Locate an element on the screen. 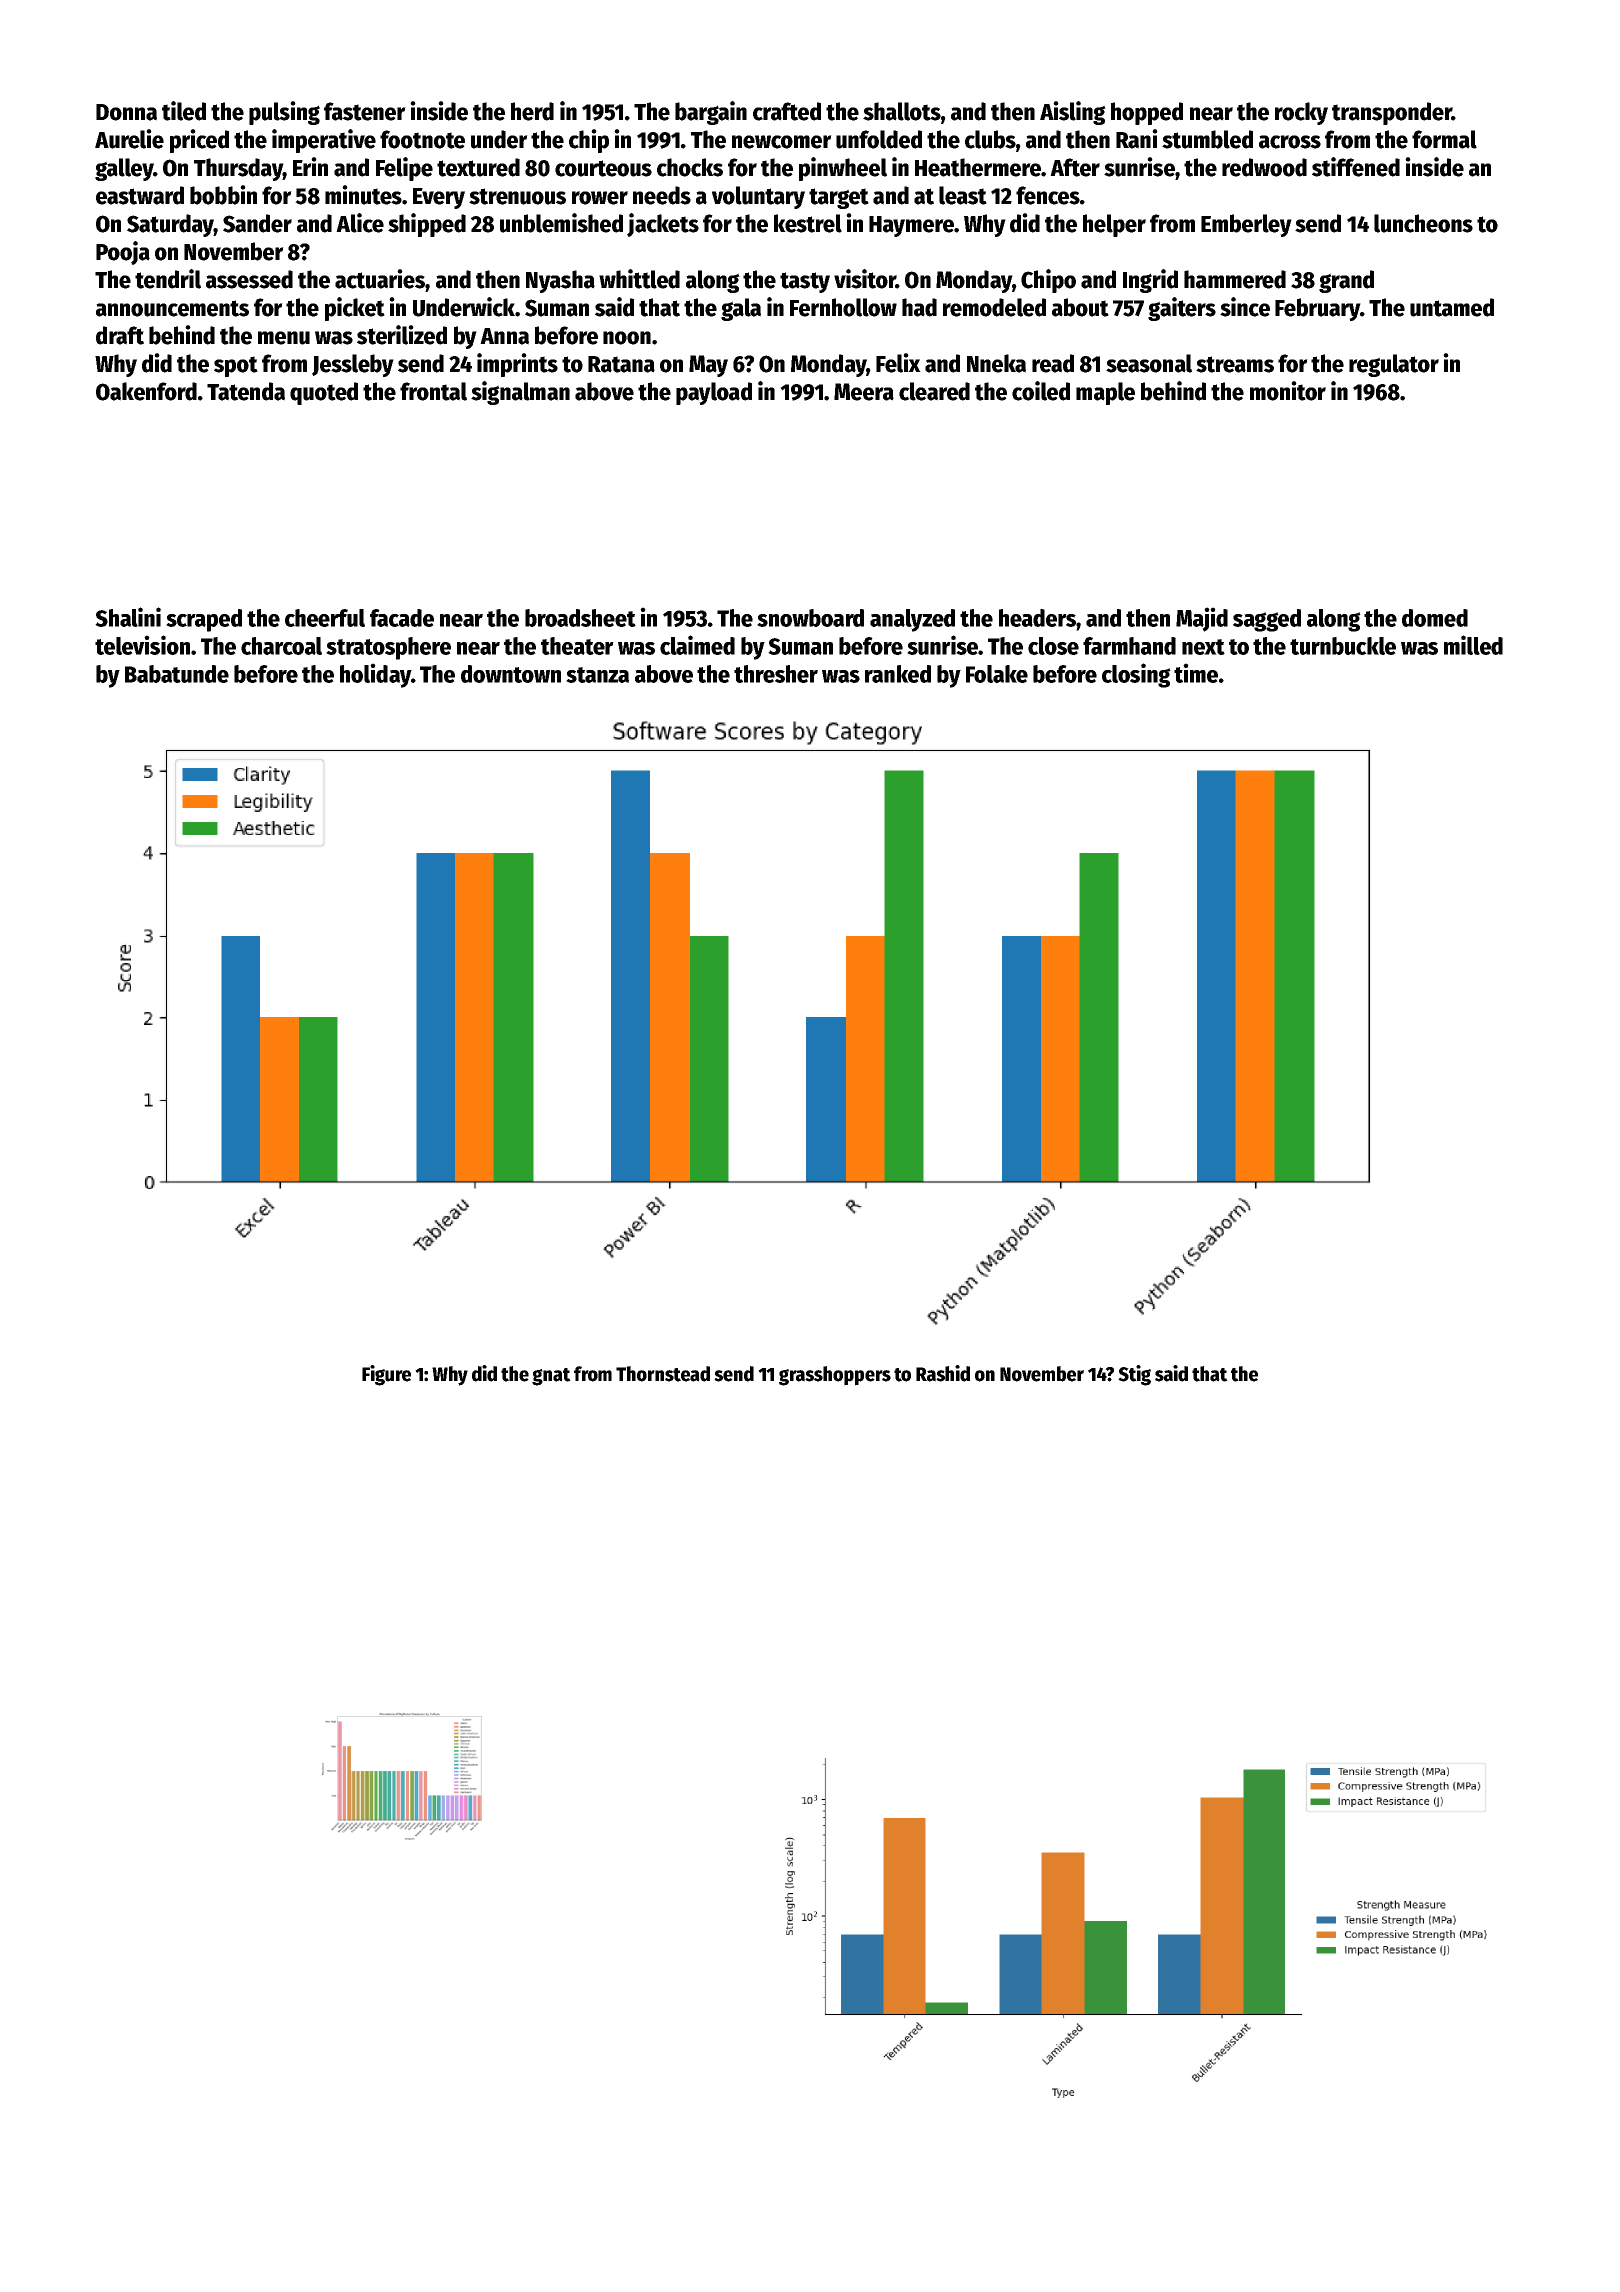  stanza is located at coordinates (597, 675).
